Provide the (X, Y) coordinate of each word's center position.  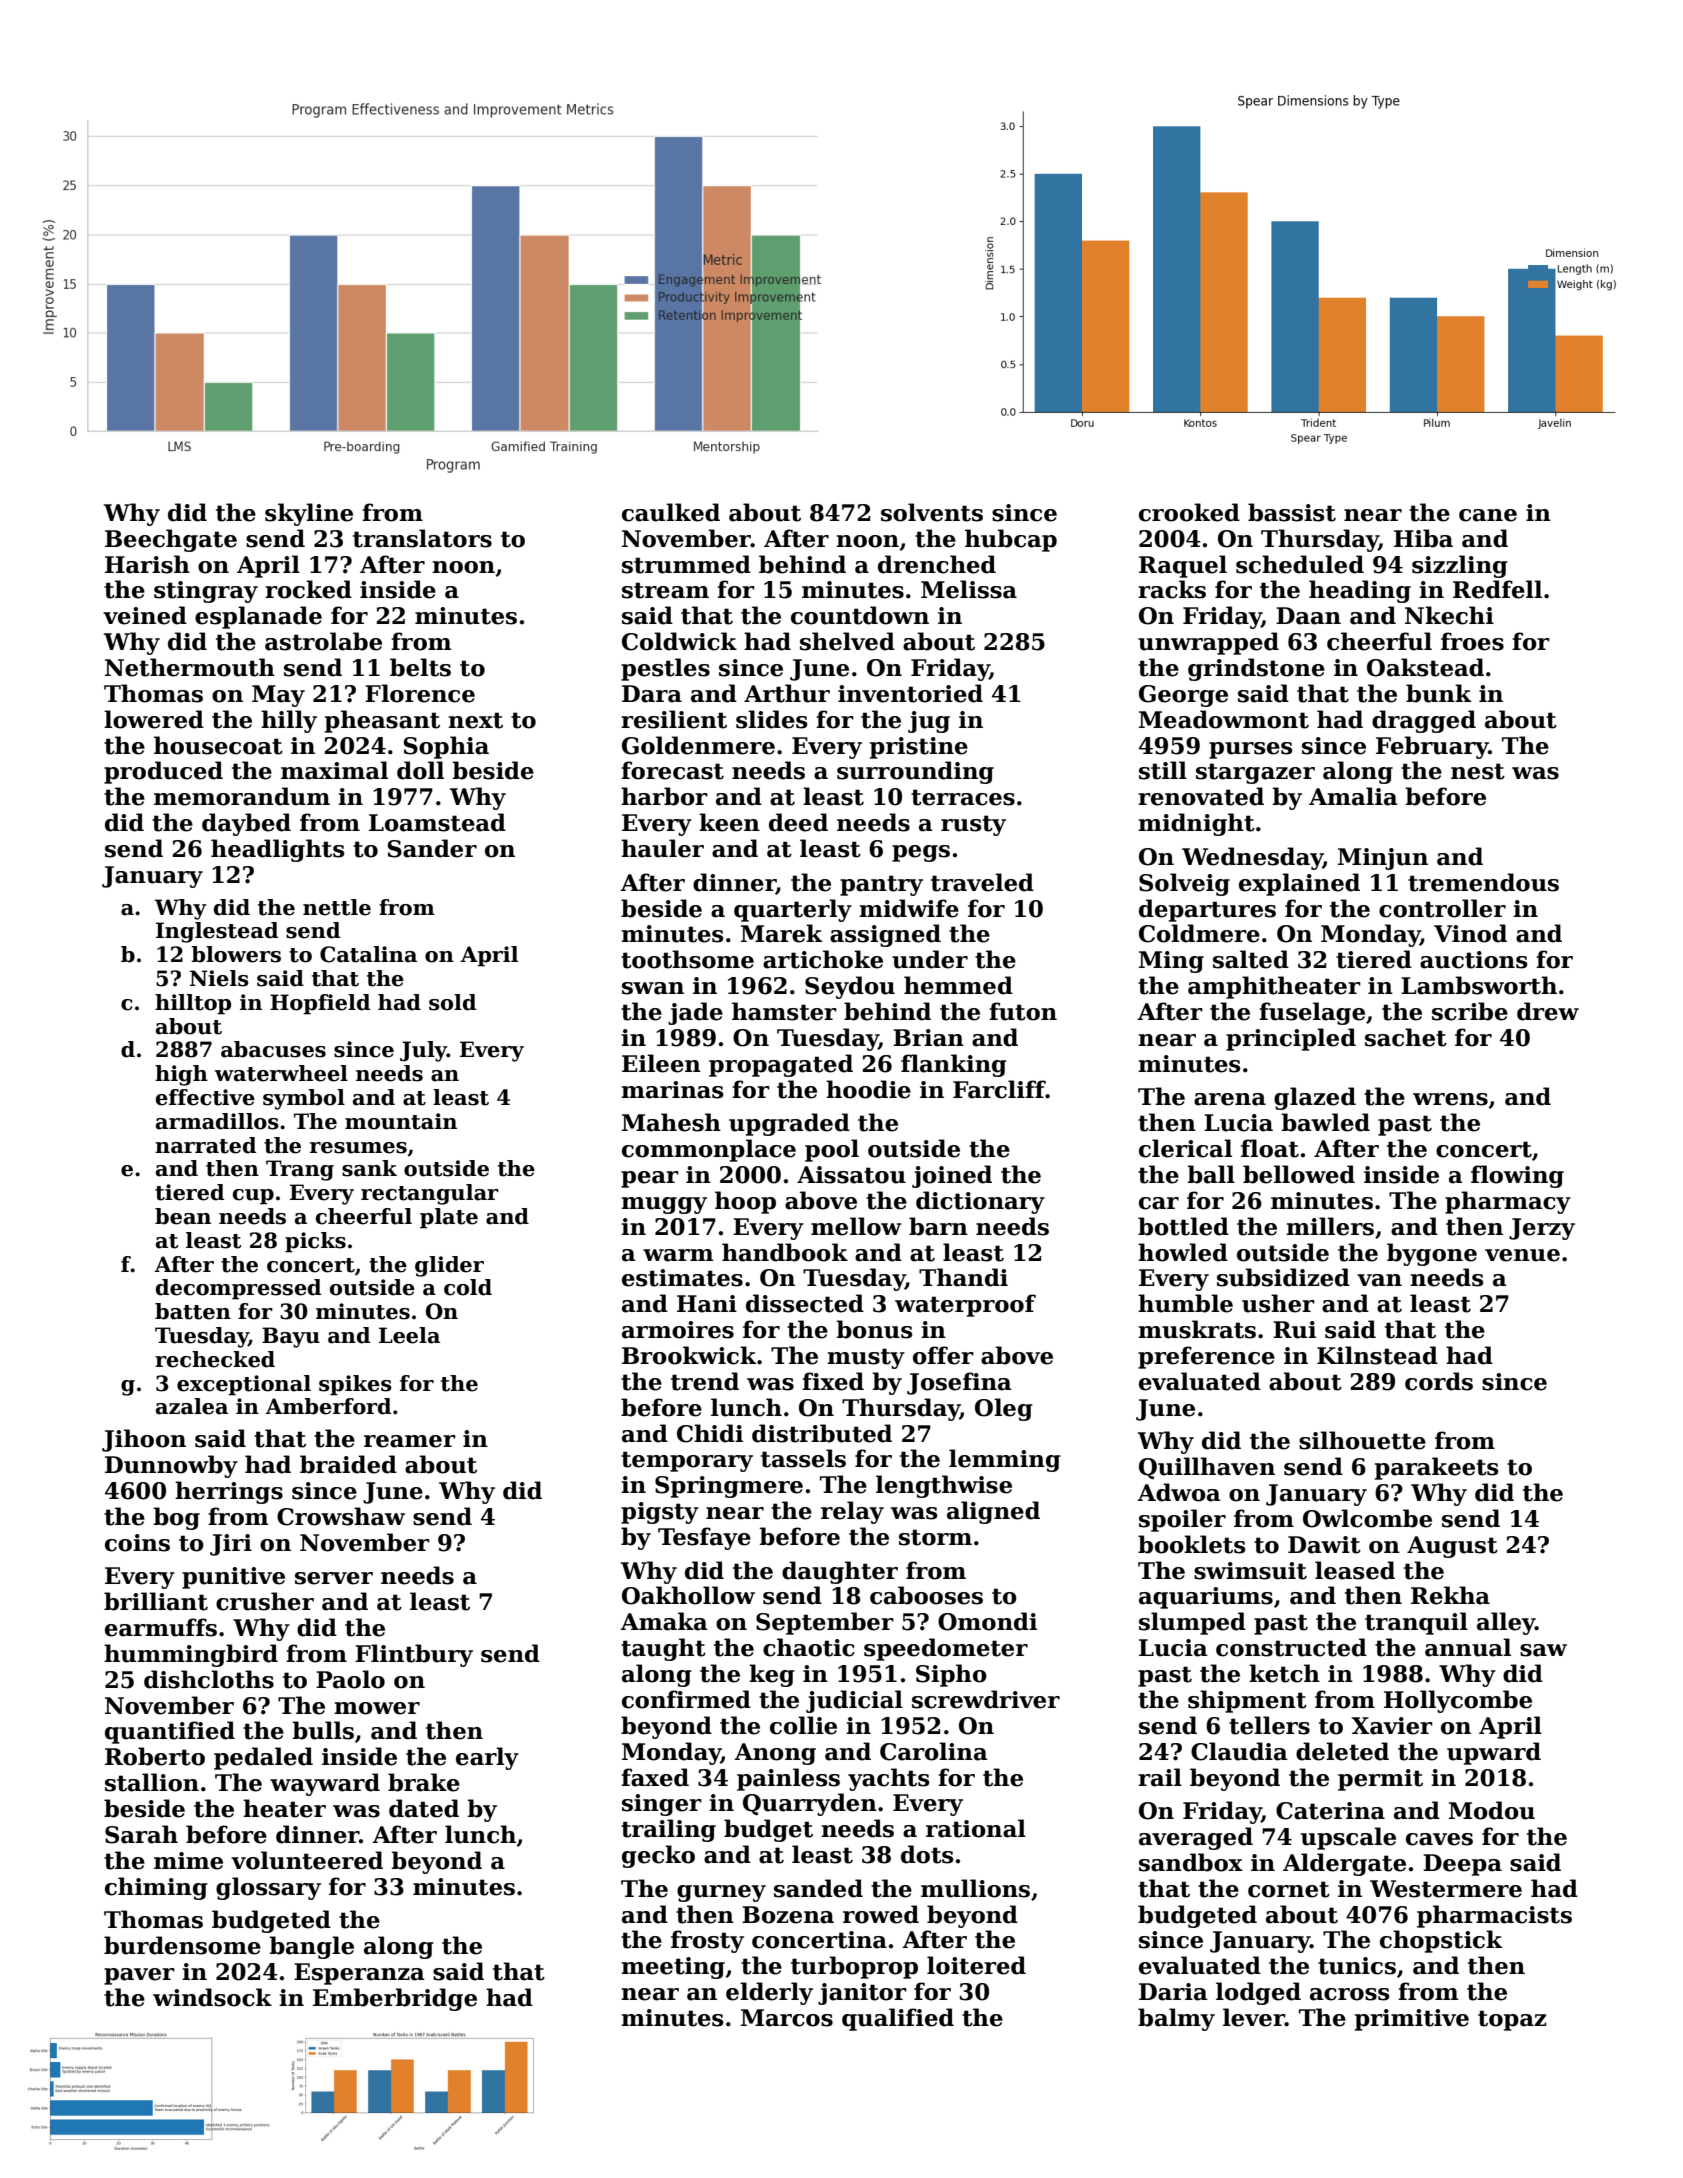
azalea (192, 1406)
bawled (1325, 1122)
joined (952, 1176)
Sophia (446, 747)
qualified (898, 2019)
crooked (1189, 512)
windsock (212, 1997)
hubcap (1011, 540)
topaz (1512, 2020)
